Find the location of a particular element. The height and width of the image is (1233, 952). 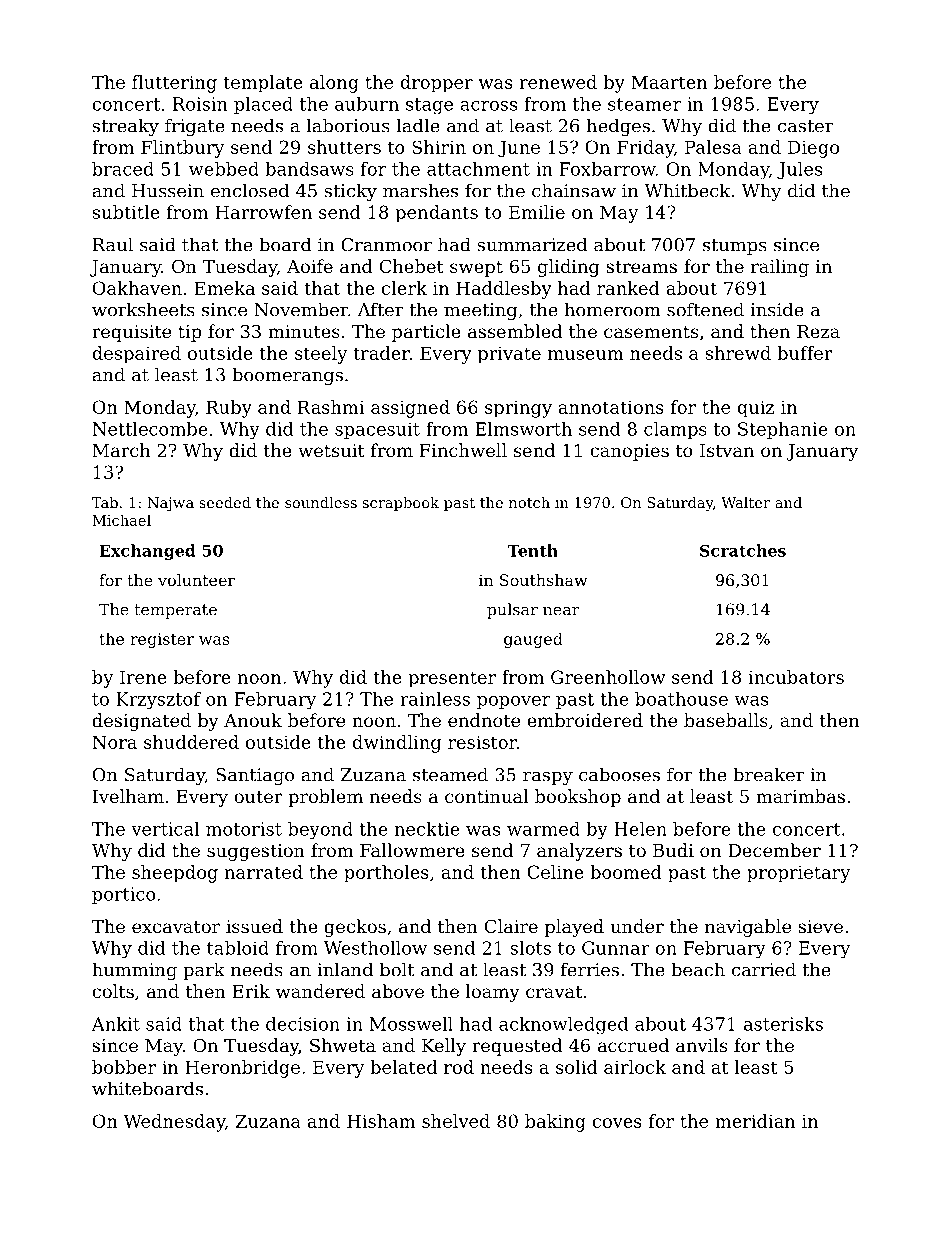

meridian is located at coordinates (755, 1121).
